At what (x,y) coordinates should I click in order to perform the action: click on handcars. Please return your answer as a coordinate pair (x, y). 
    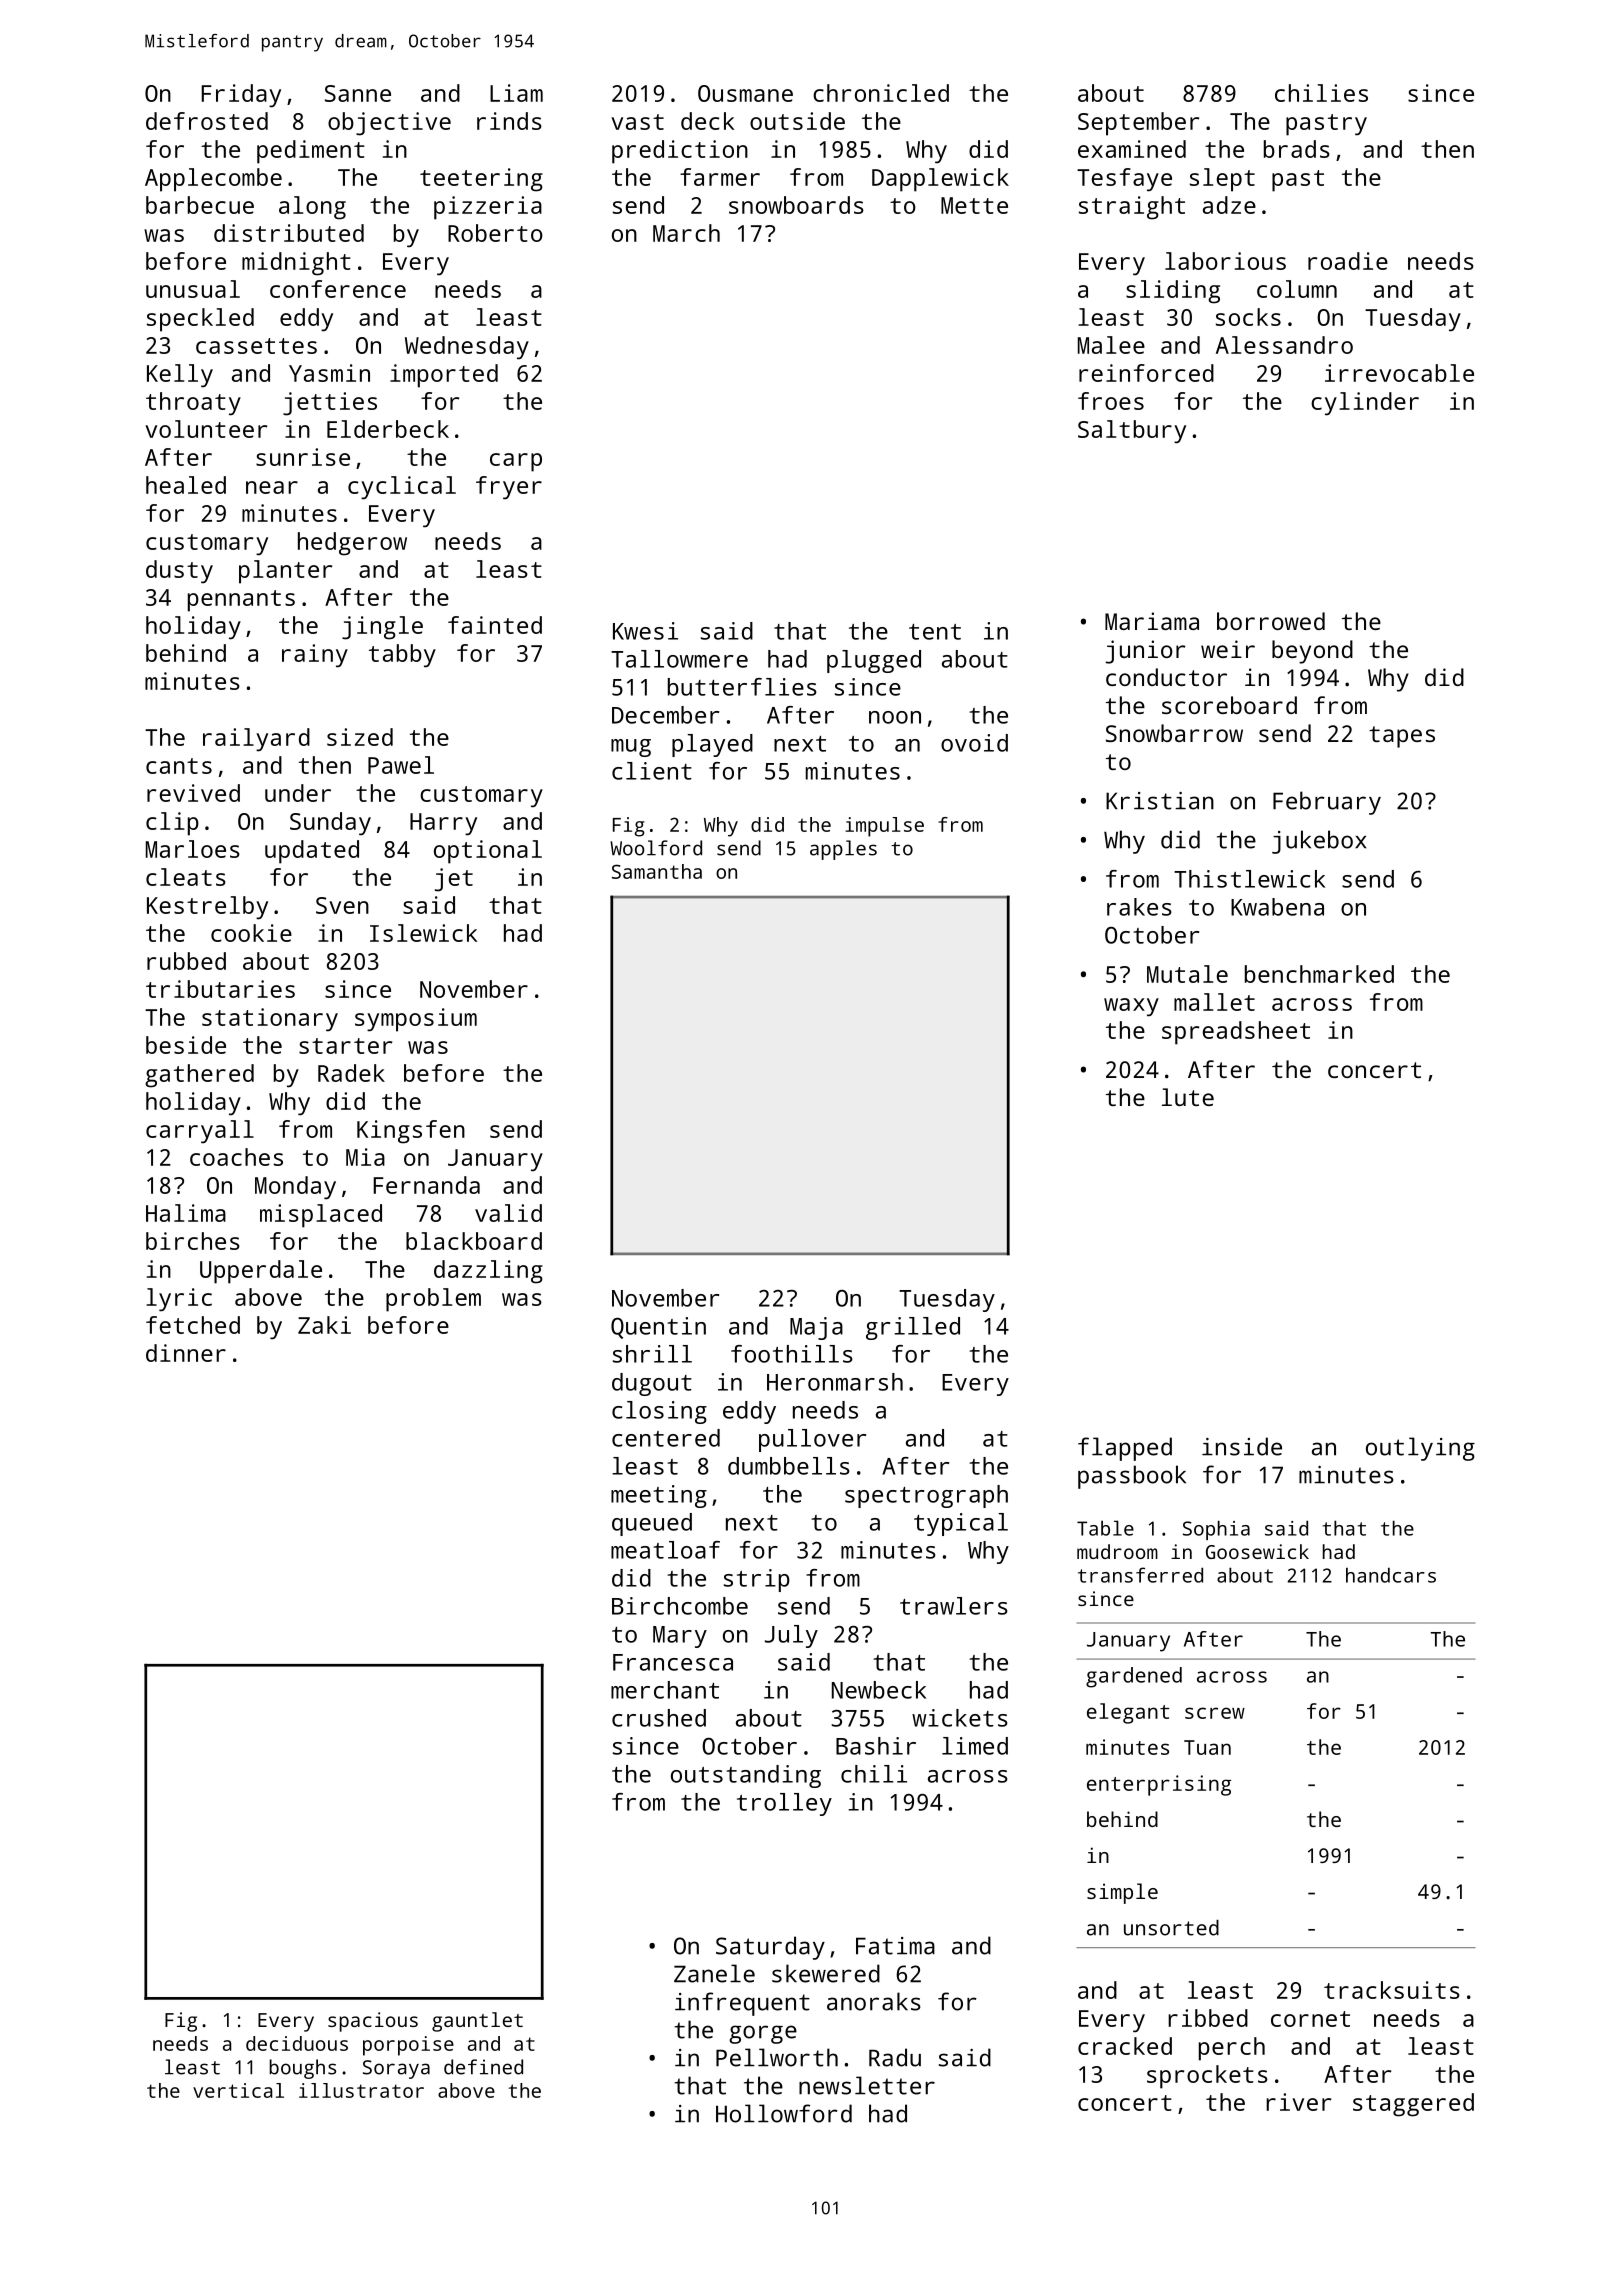
    Looking at the image, I should click on (1391, 1575).
